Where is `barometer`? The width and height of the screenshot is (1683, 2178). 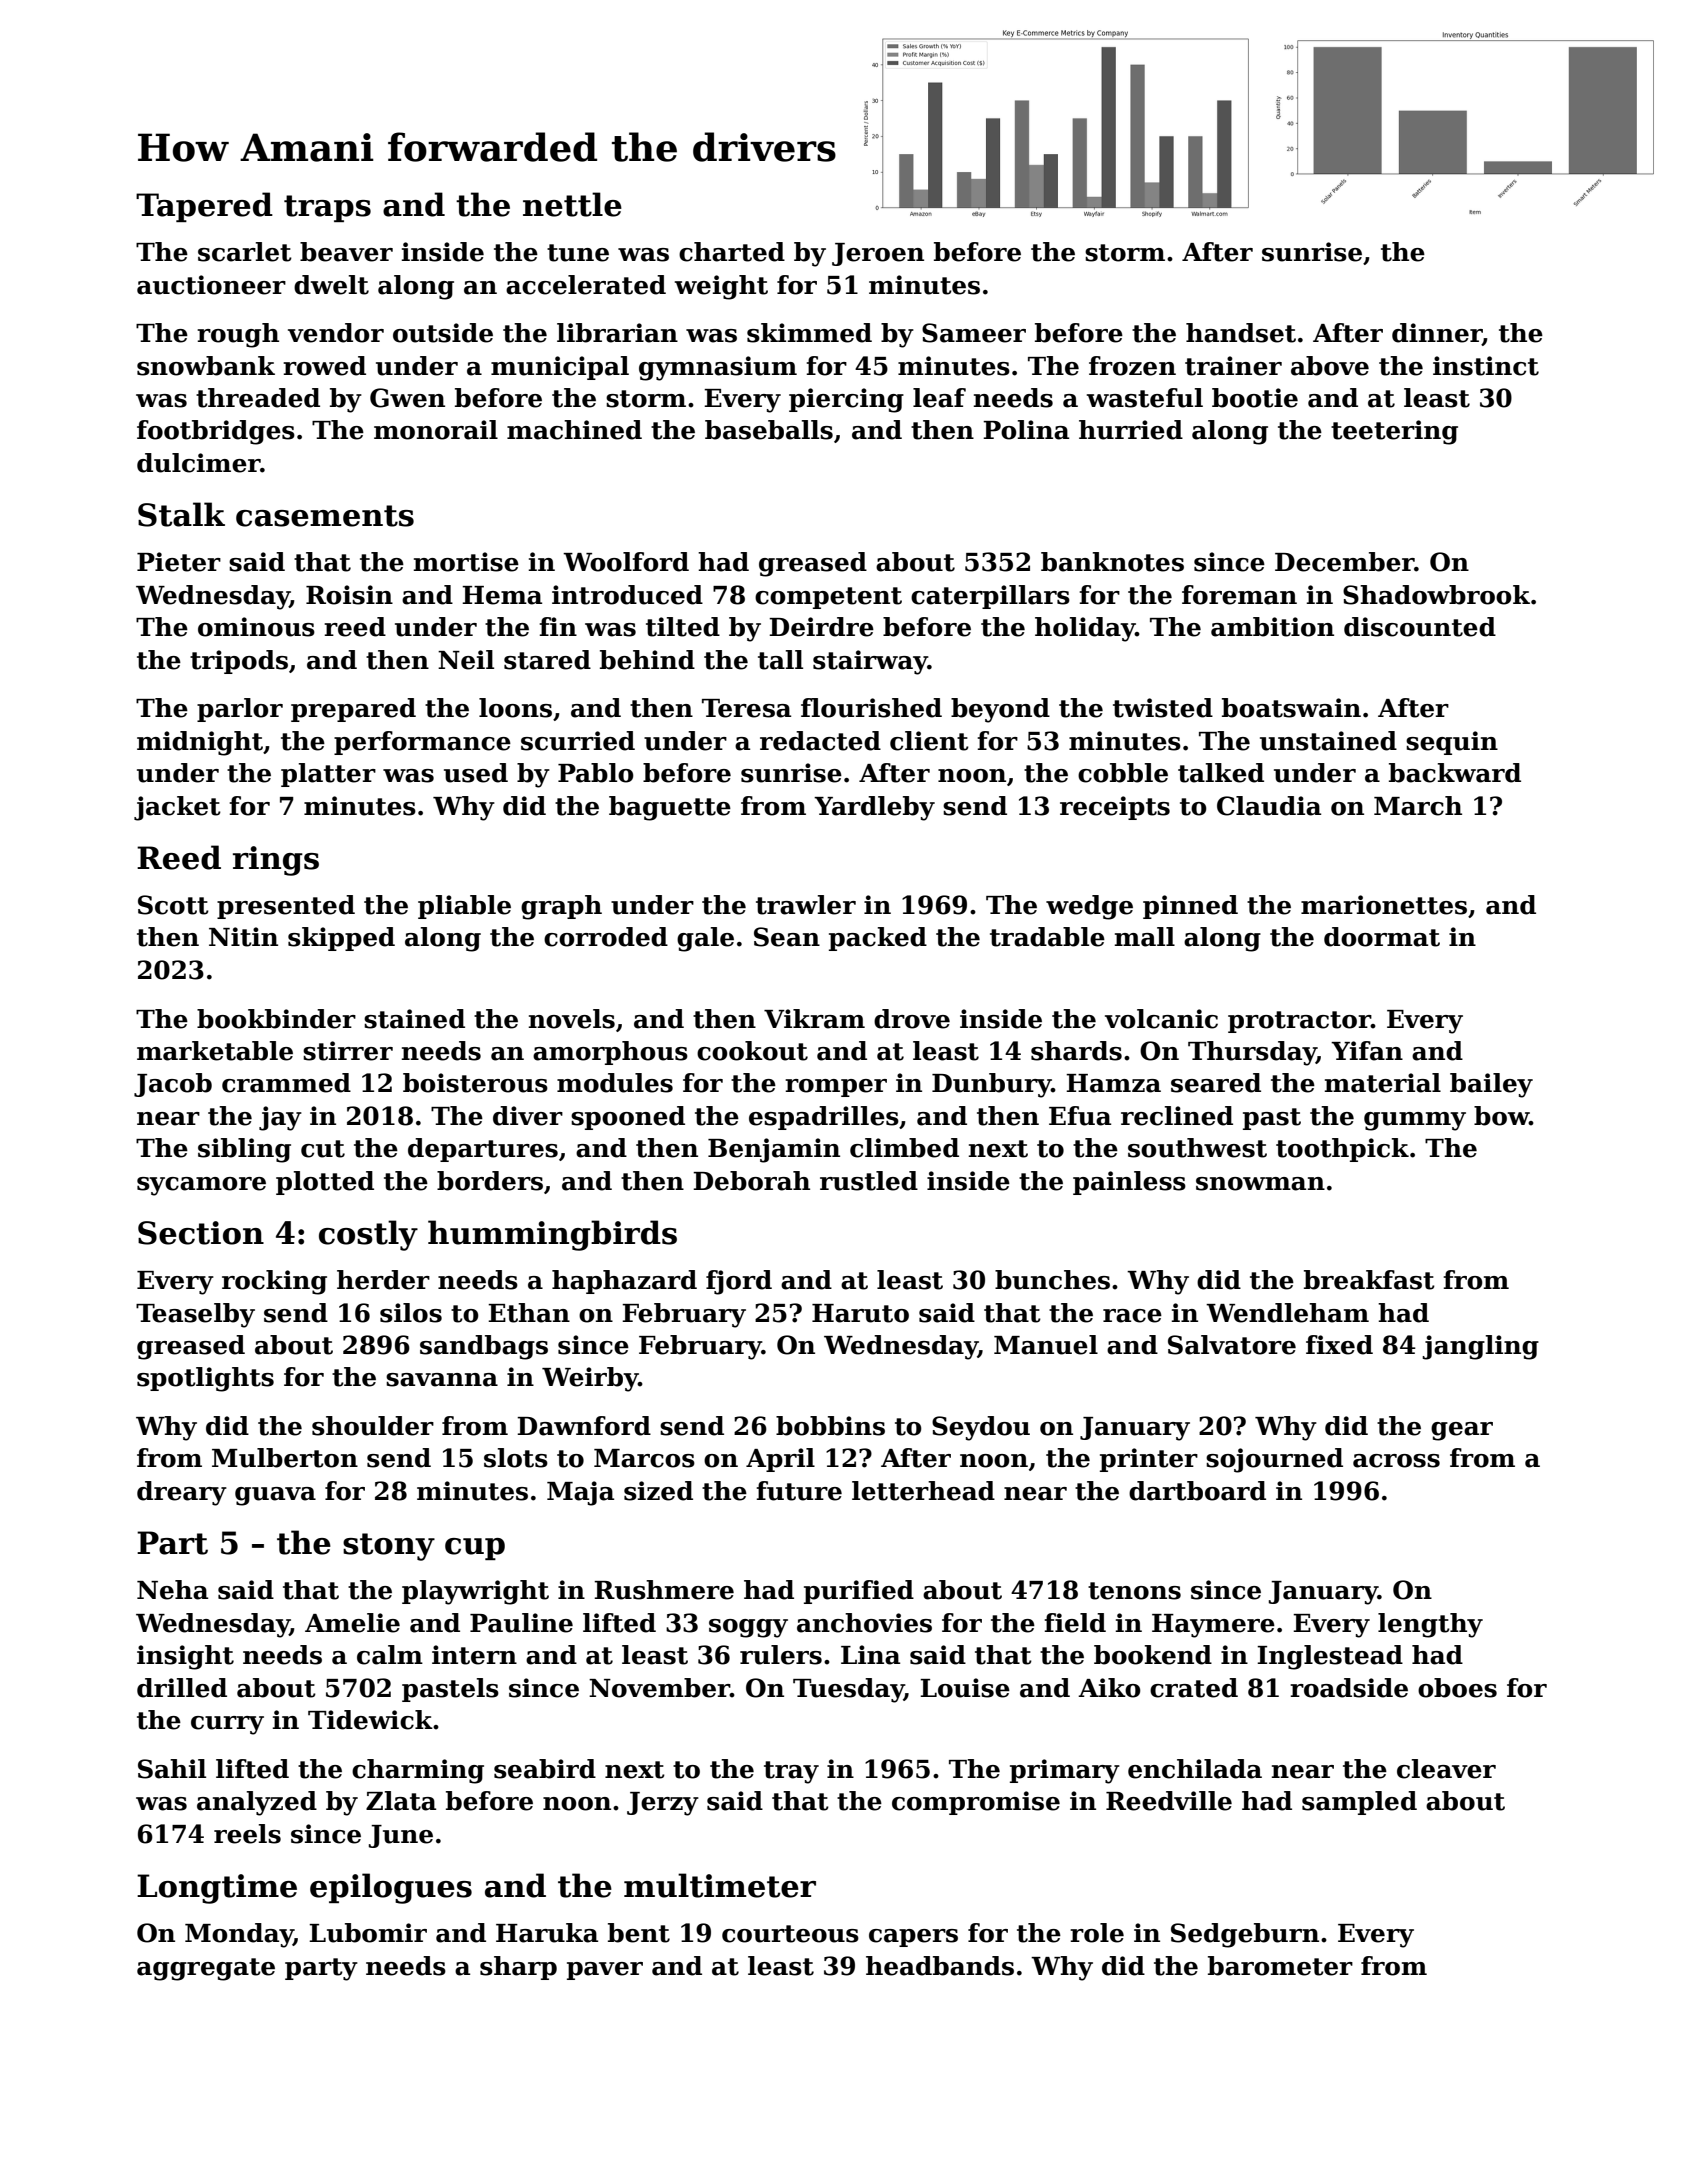
barometer is located at coordinates (1280, 1966).
